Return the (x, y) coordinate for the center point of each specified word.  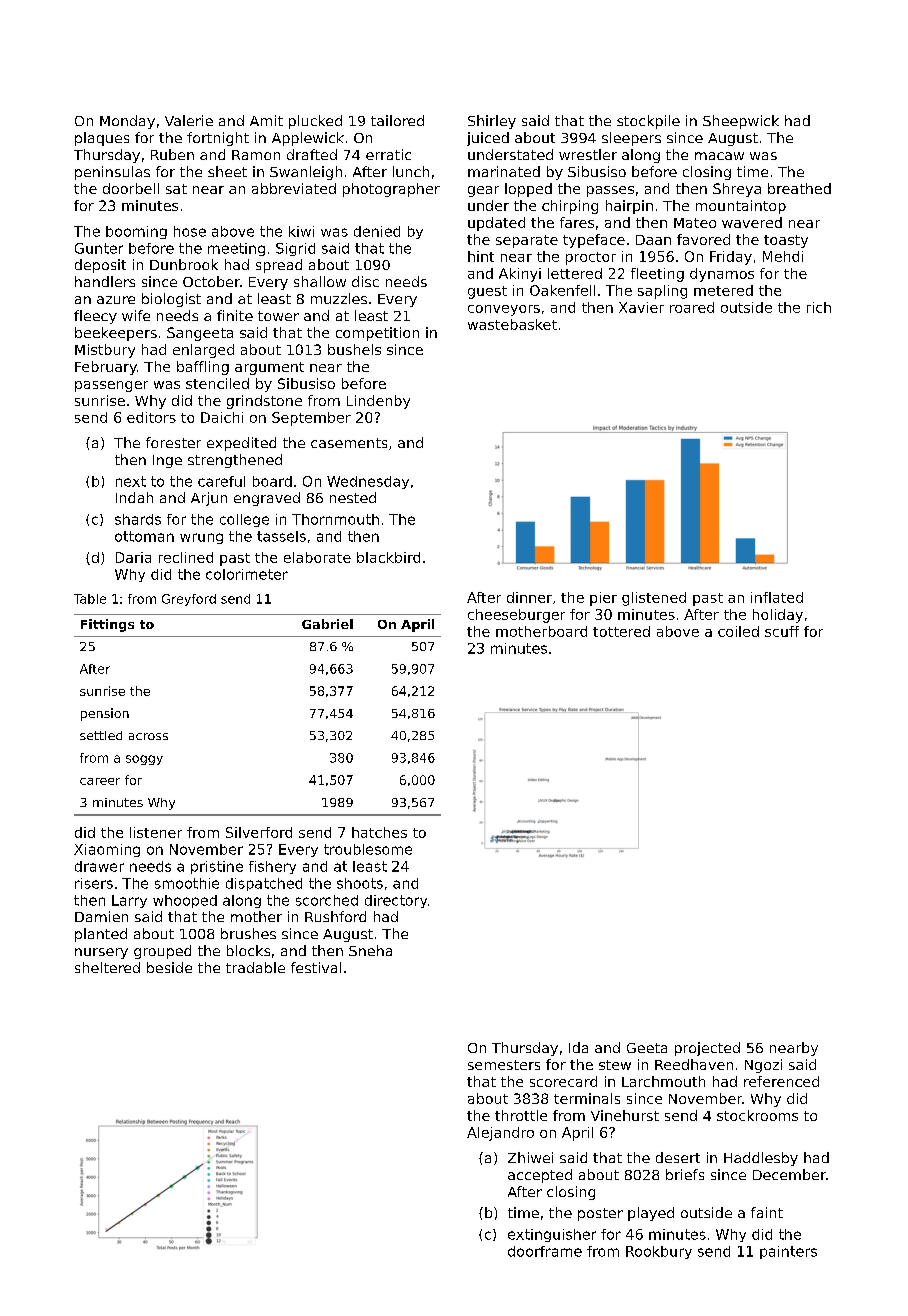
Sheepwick (741, 122)
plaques (102, 139)
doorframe (545, 1251)
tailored (397, 120)
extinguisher (552, 1235)
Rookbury (659, 1252)
